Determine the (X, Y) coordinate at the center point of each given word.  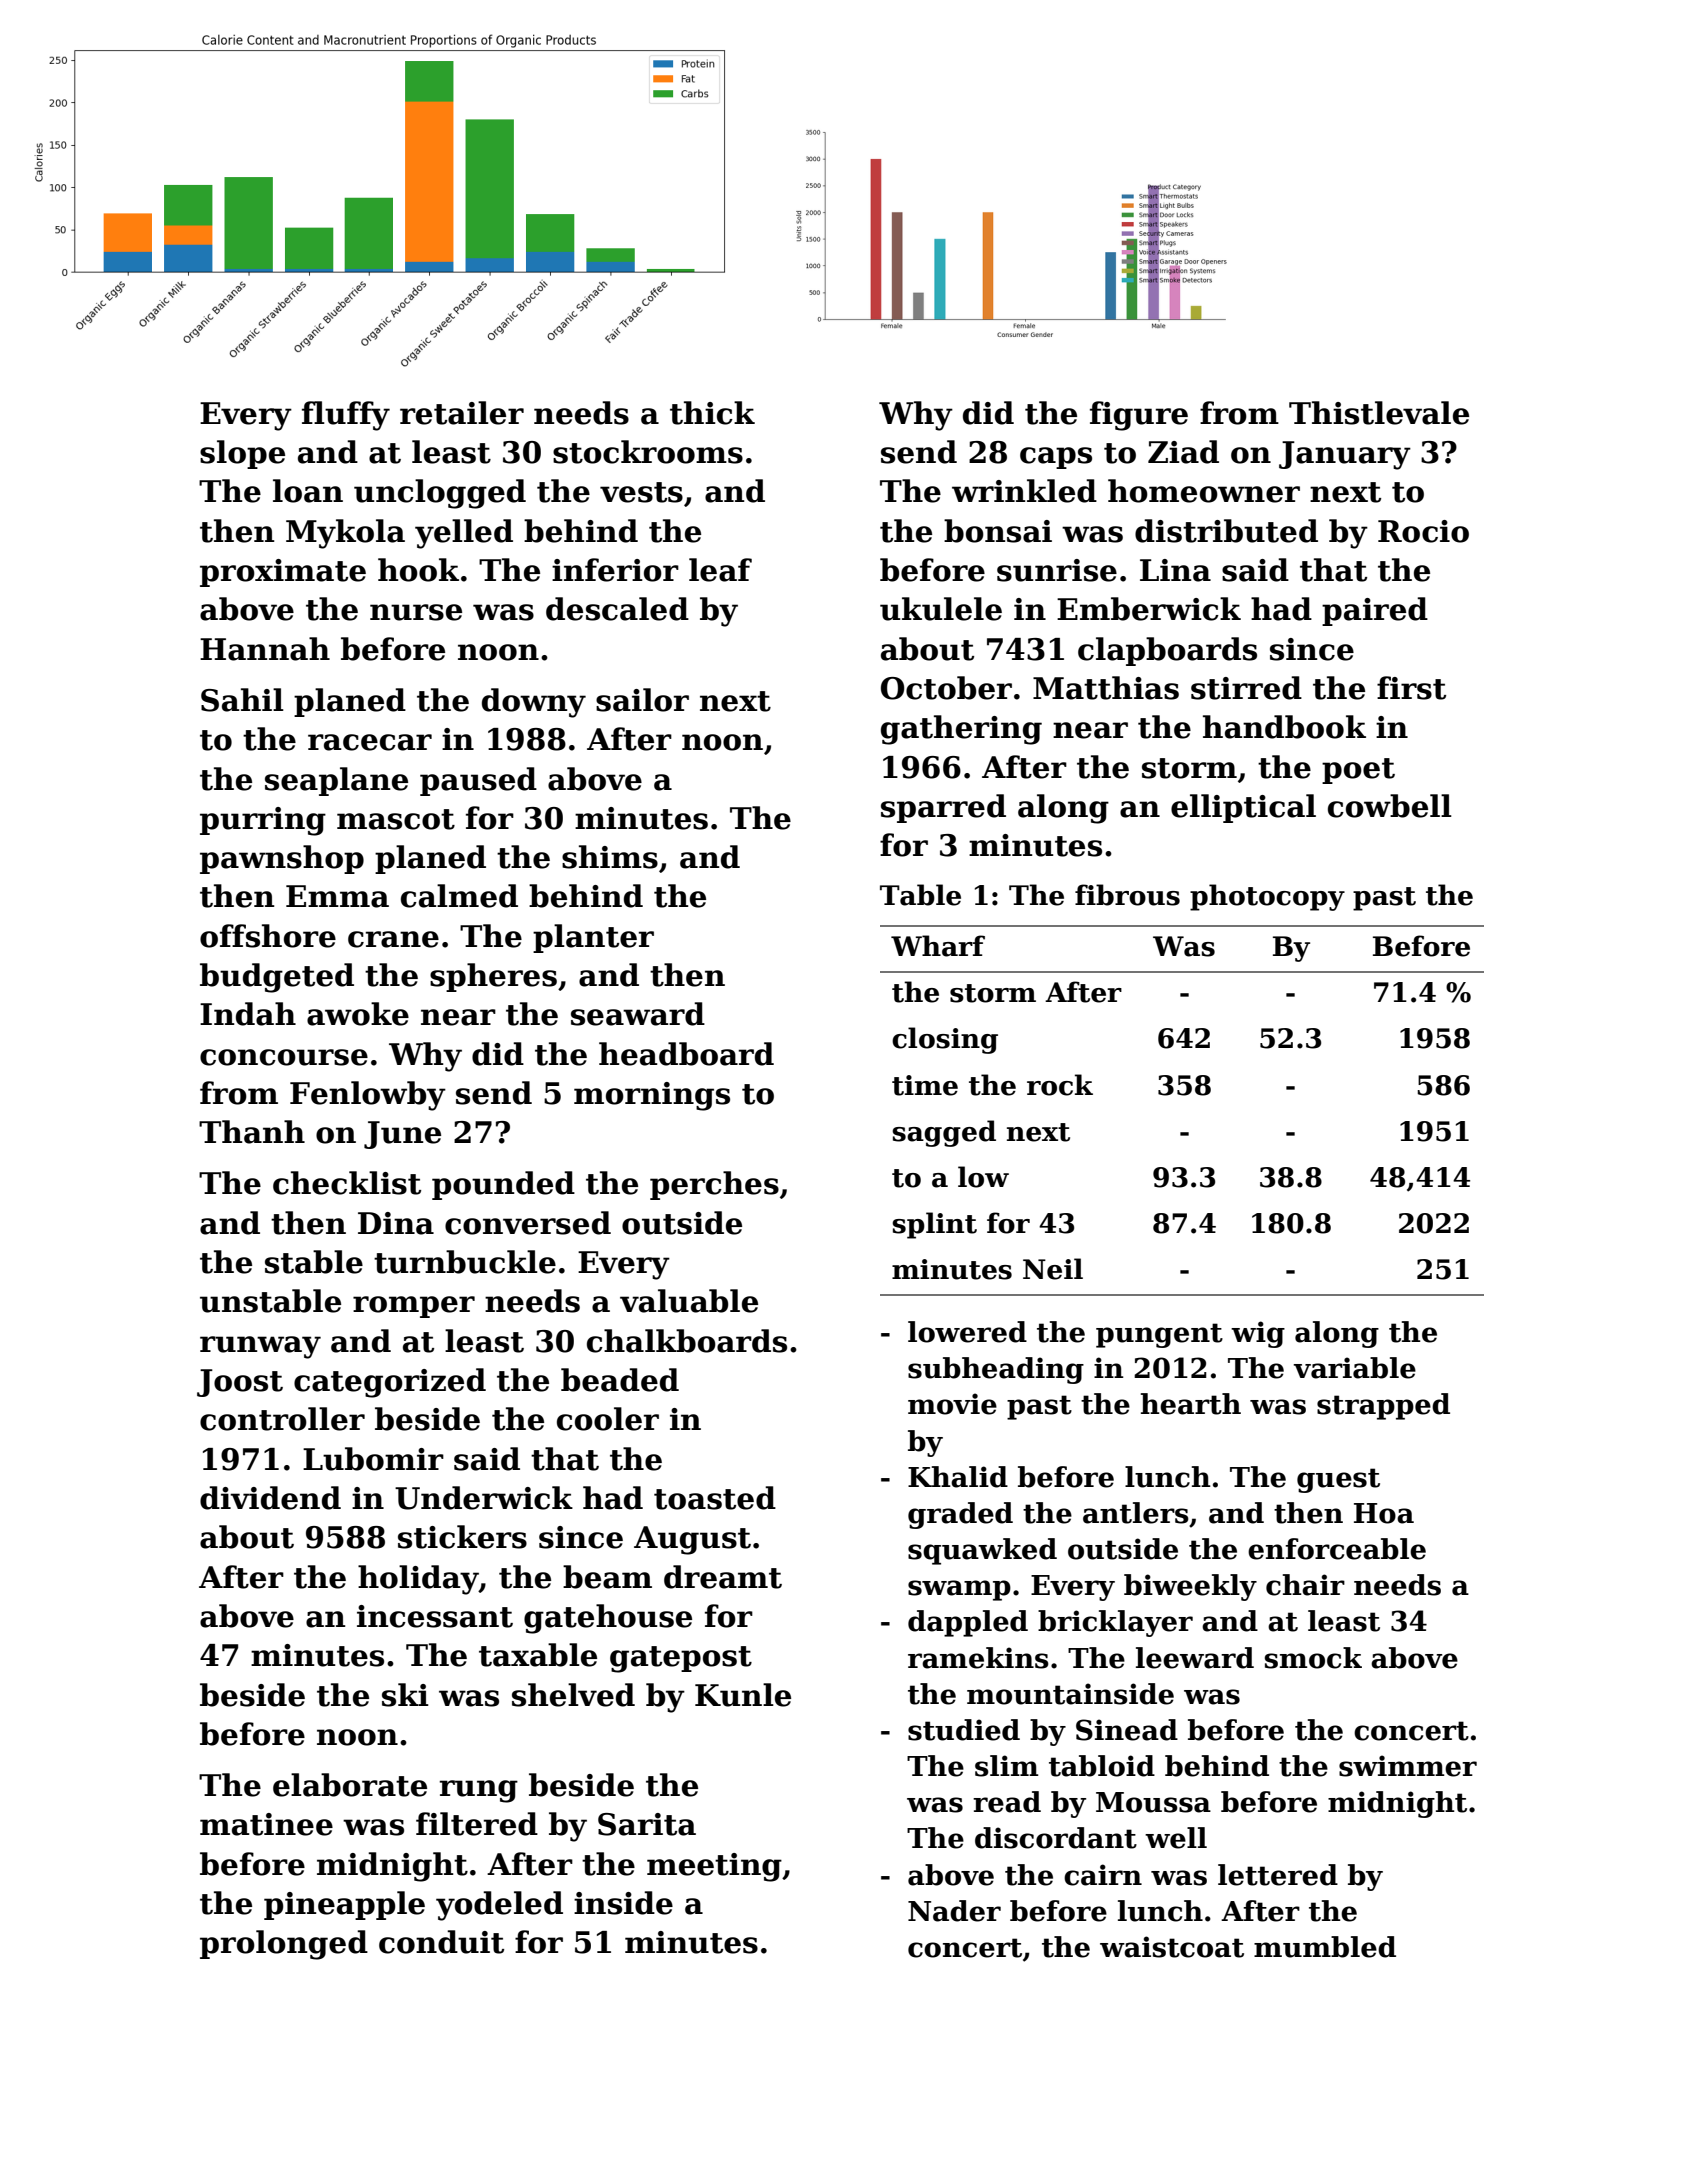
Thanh (252, 1132)
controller (282, 1419)
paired (1375, 611)
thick (712, 413)
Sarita (647, 1824)
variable (1354, 1368)
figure (1139, 416)
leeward (1195, 1658)
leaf (720, 570)
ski (405, 1695)
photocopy (1267, 897)
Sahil (242, 700)
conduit (441, 1942)
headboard (686, 1054)
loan (308, 491)
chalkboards (687, 1341)
